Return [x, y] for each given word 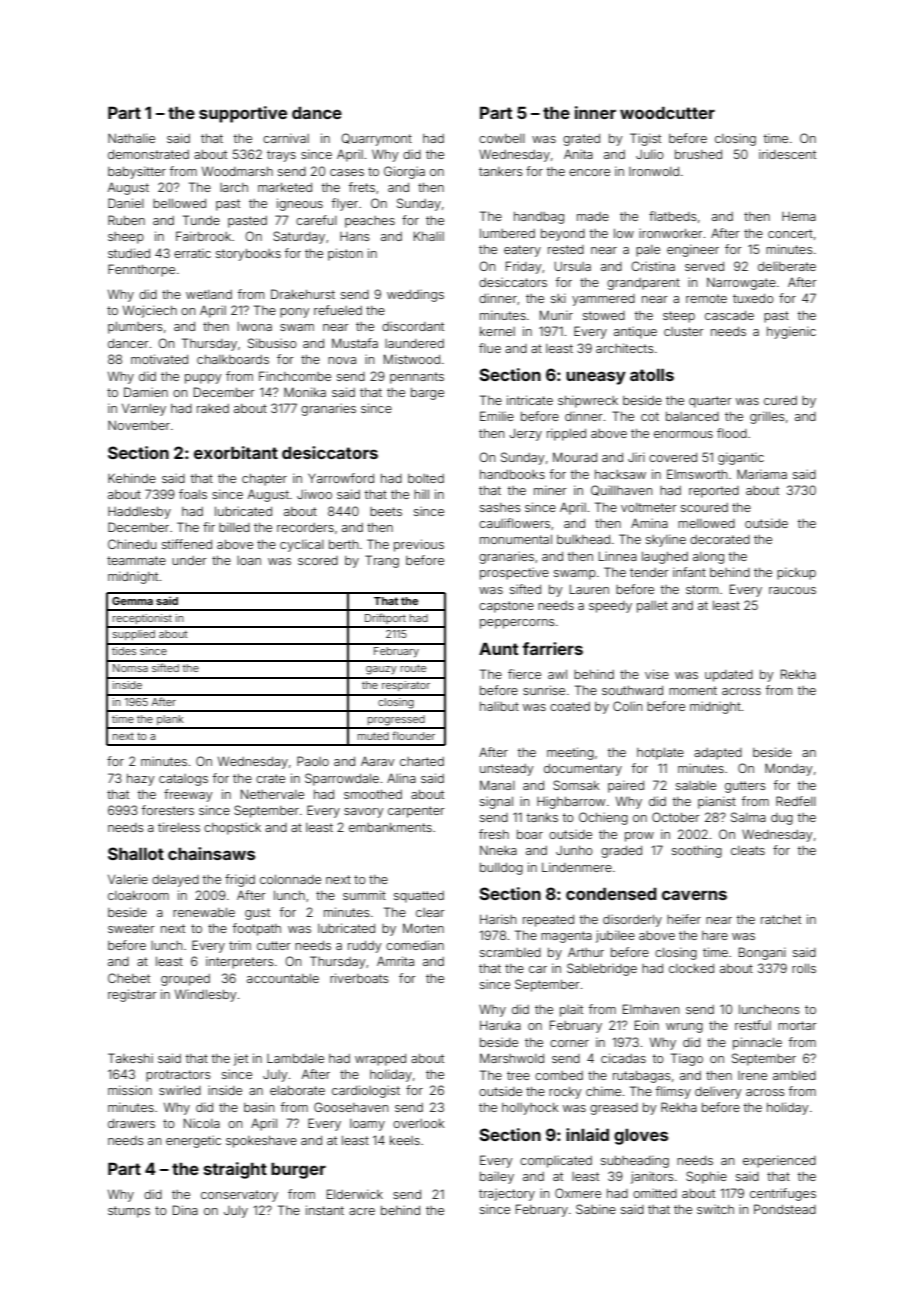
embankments [390, 827]
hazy [141, 780]
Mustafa [355, 343]
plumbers [135, 328]
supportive [243, 114]
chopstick [232, 828]
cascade [729, 315]
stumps [129, 1212]
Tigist [645, 139]
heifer [684, 919]
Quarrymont [376, 139]
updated [729, 676]
